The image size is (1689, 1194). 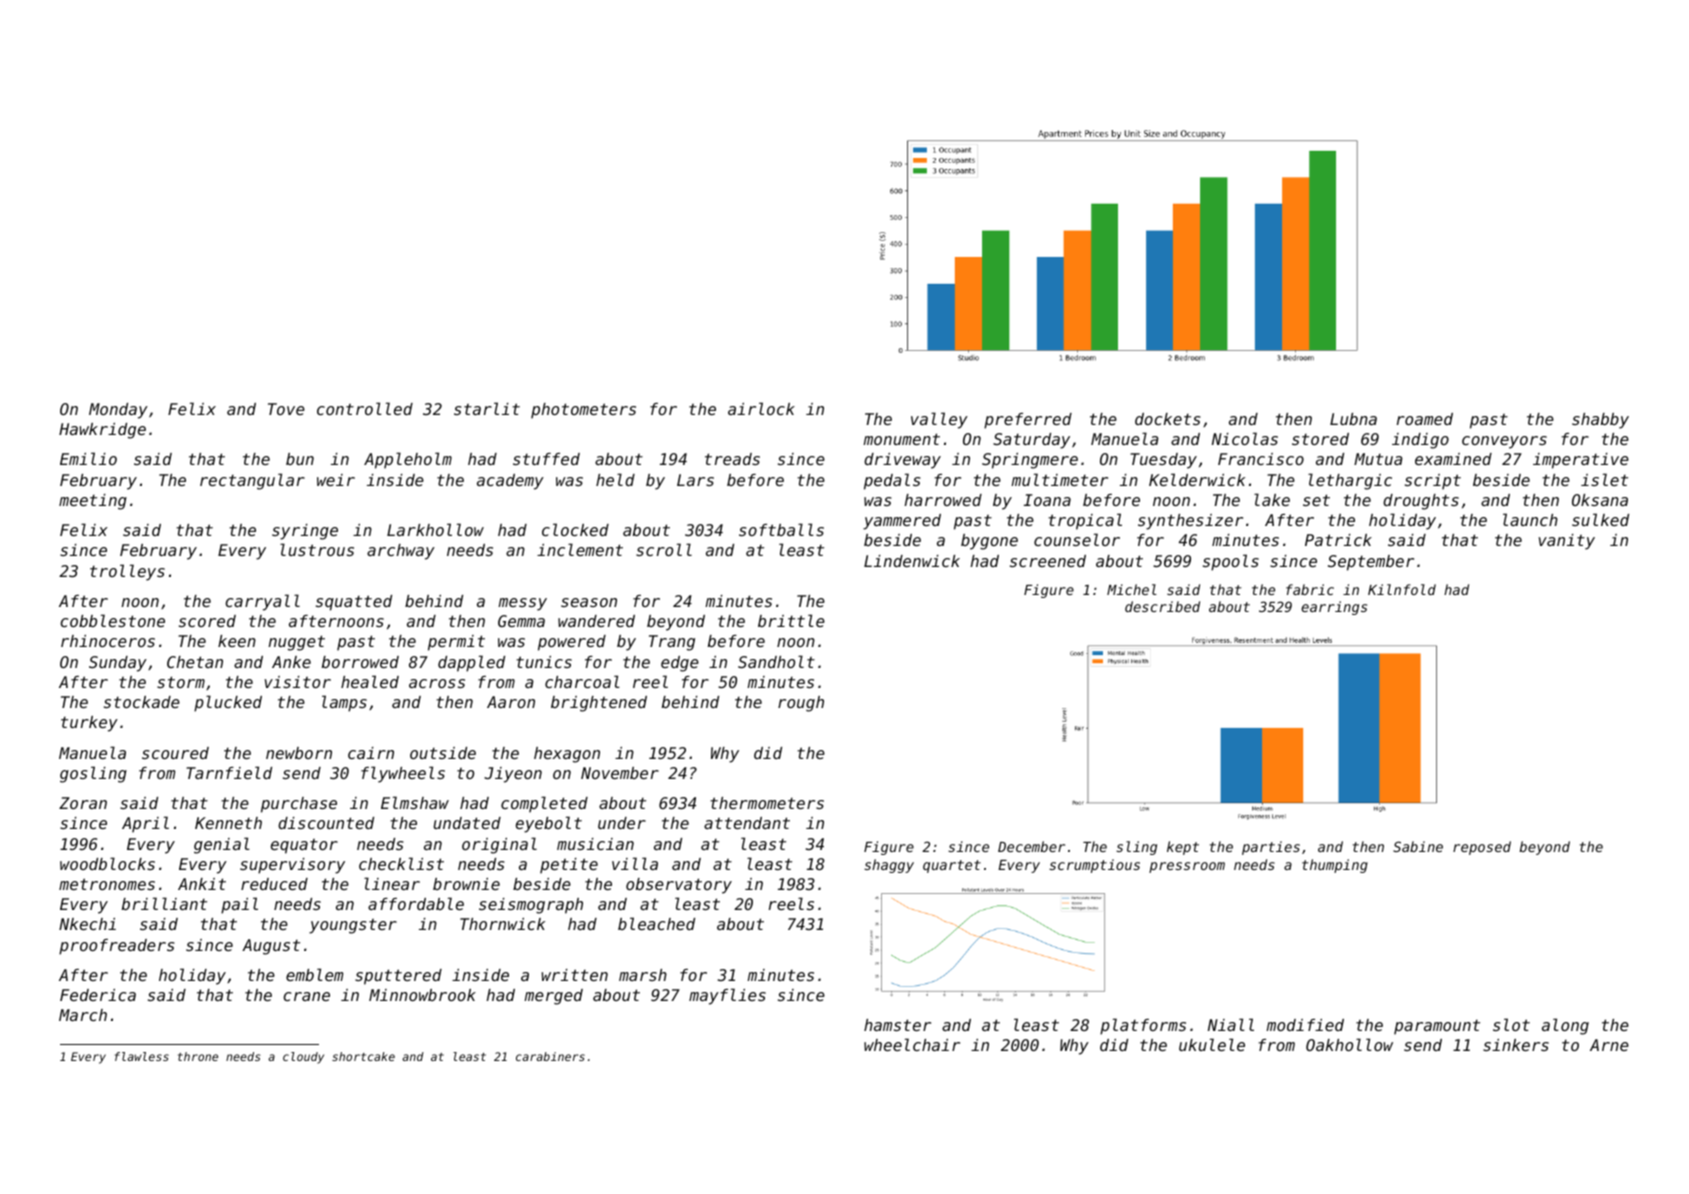 What do you see at coordinates (297, 643) in the image?
I see `nugget` at bounding box center [297, 643].
